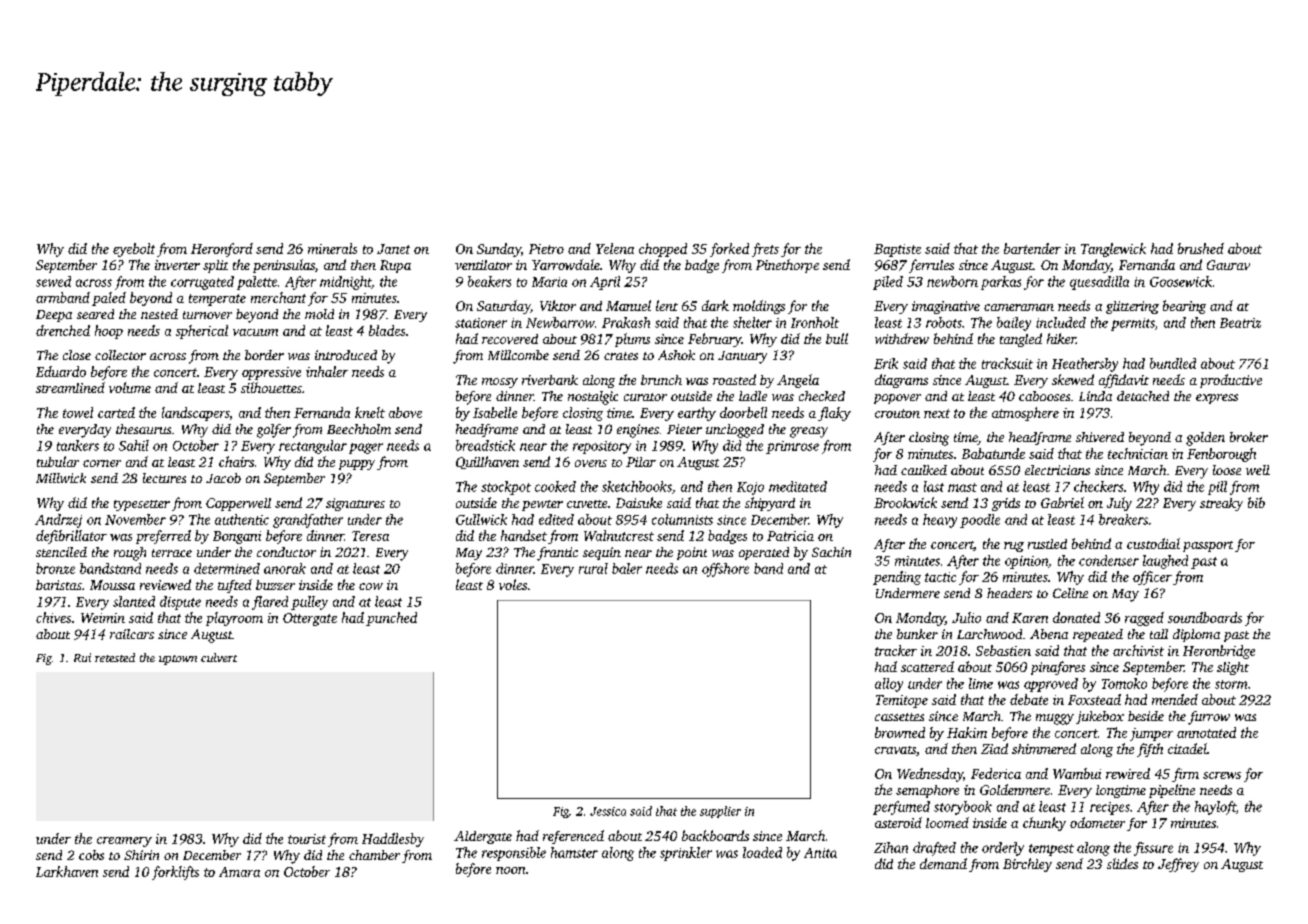 This screenshot has height=924, width=1308. I want to click on cassettes, so click(899, 717).
